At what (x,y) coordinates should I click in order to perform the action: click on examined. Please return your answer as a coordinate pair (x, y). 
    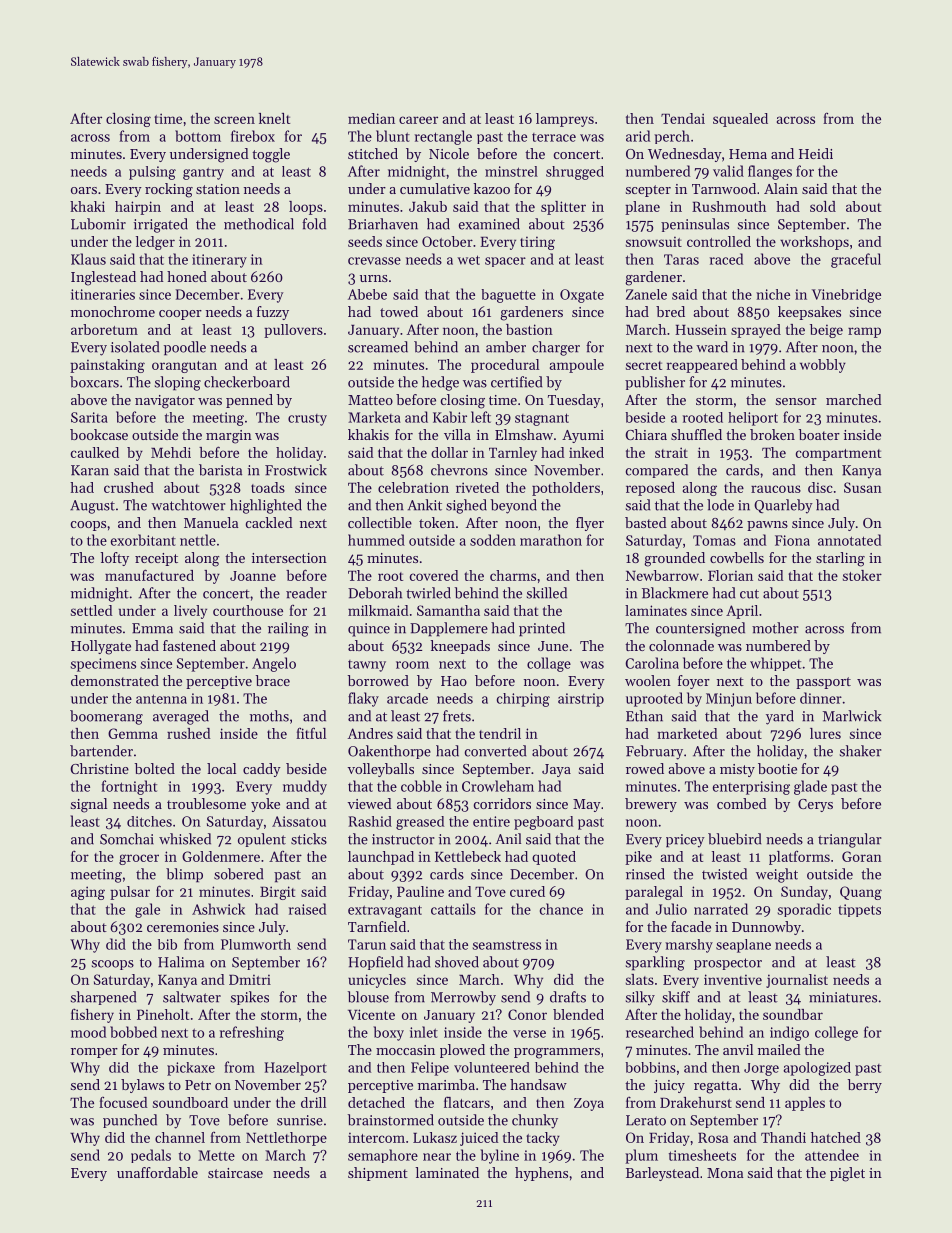
    Looking at the image, I should click on (489, 224).
